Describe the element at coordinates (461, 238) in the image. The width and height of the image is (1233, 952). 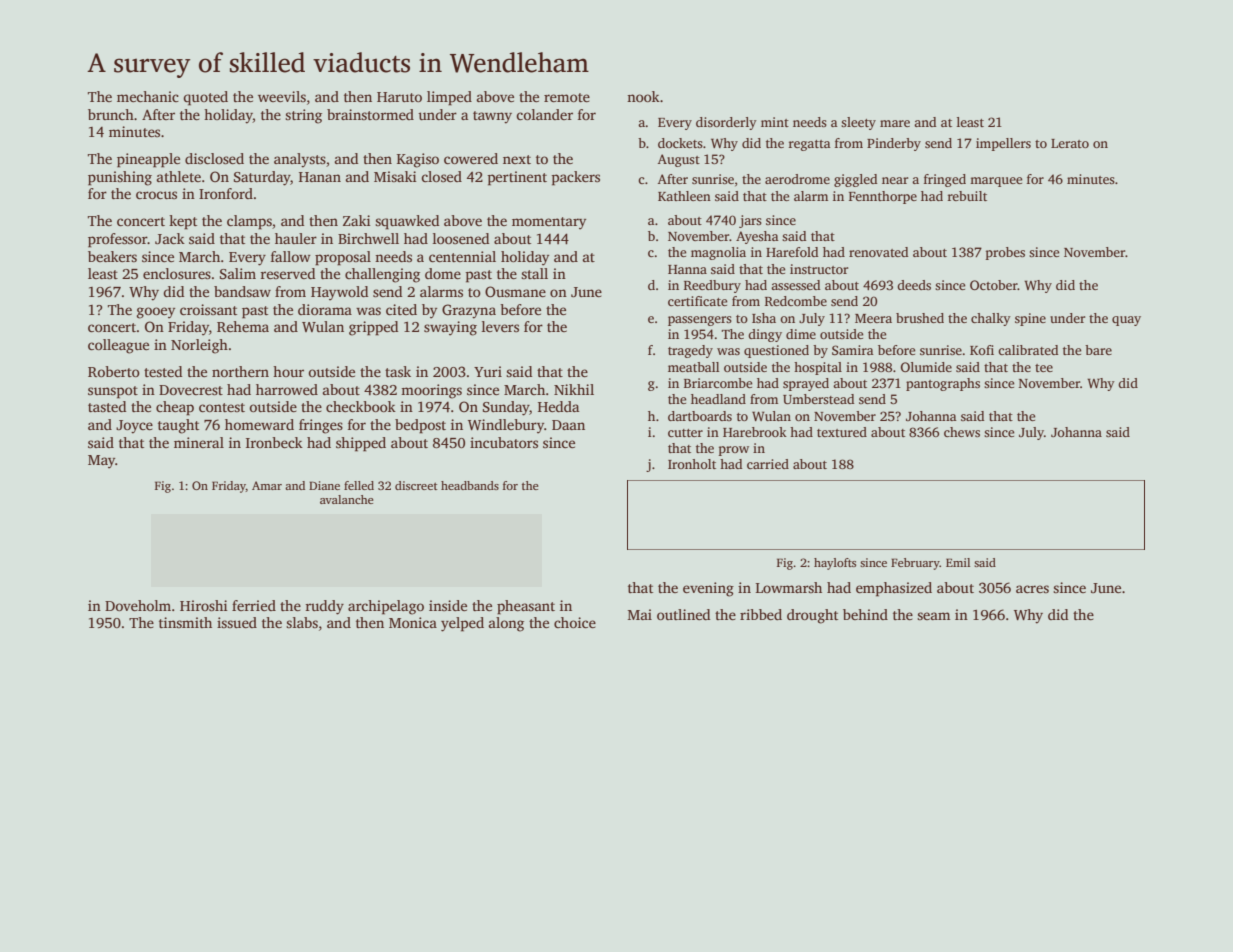
I see `loosened` at that location.
